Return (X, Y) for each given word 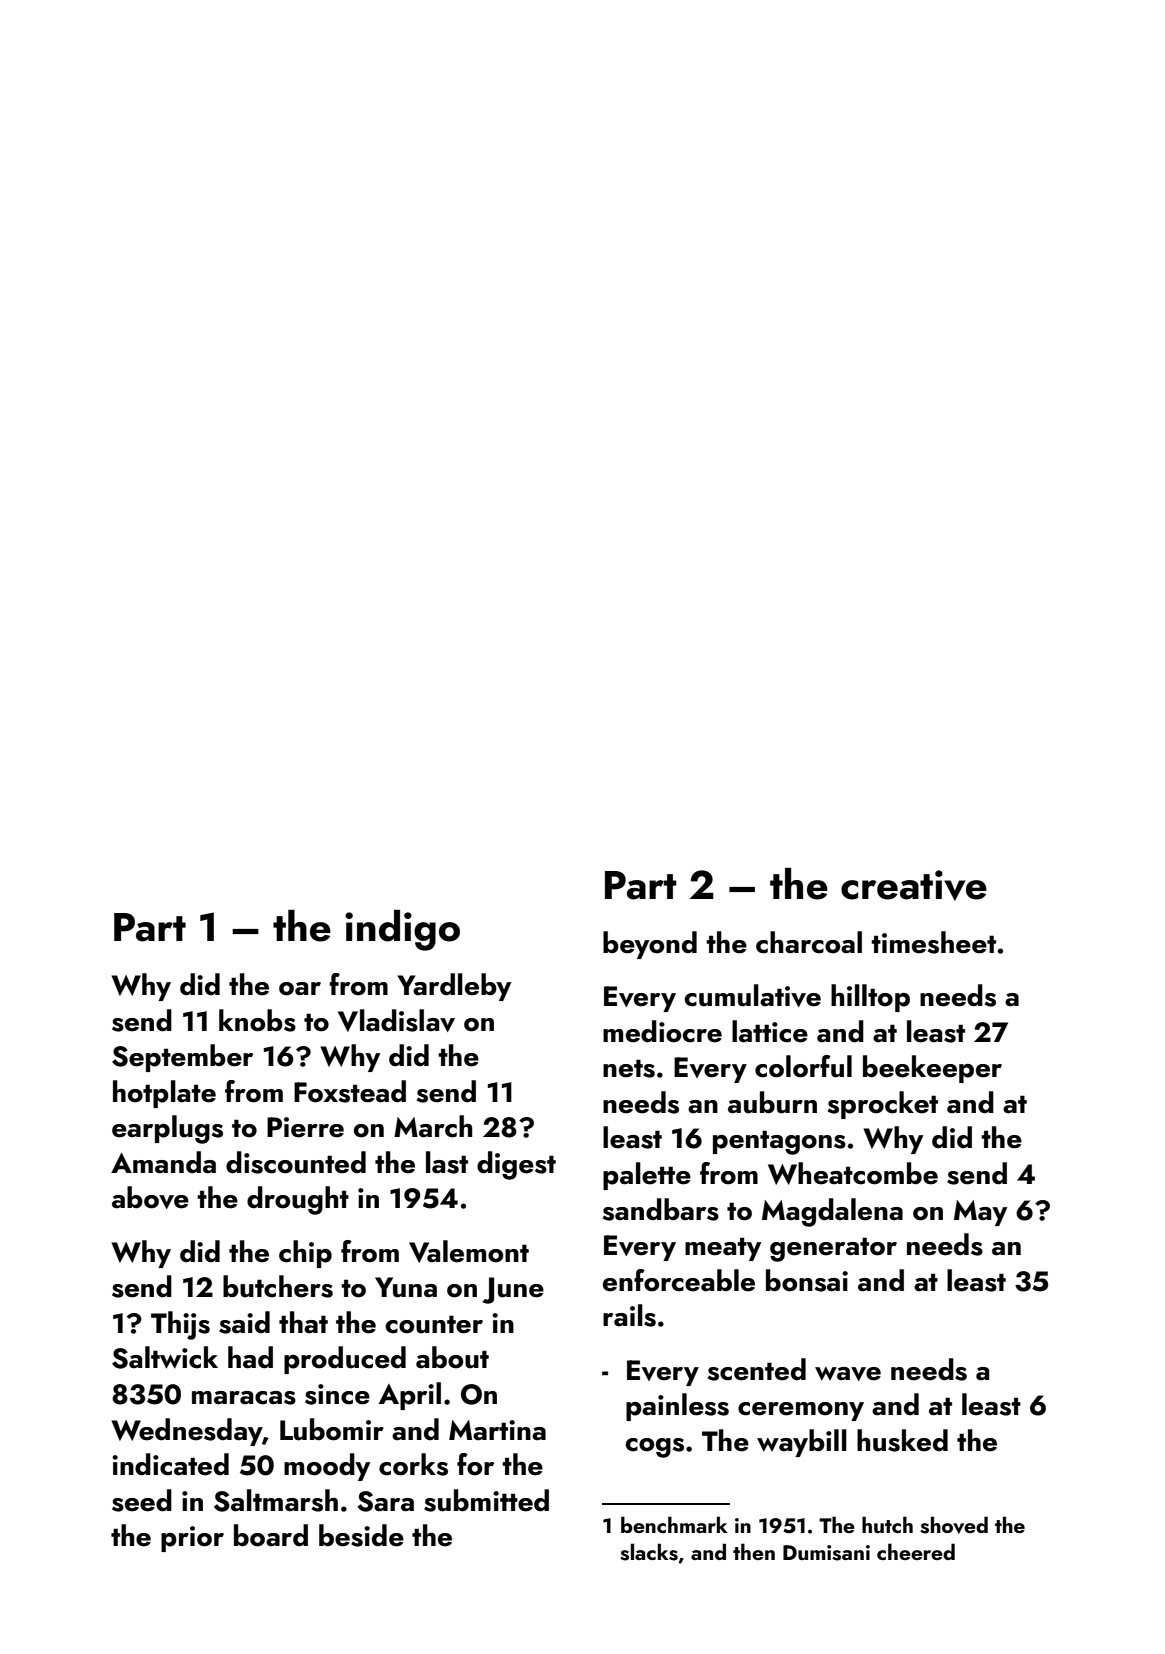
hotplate (164, 1094)
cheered (916, 1551)
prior (192, 1539)
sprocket (883, 1105)
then (754, 1551)
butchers (278, 1286)
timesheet (933, 942)
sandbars (661, 1209)
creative (914, 885)
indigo (402, 930)
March (433, 1126)
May (980, 1213)
